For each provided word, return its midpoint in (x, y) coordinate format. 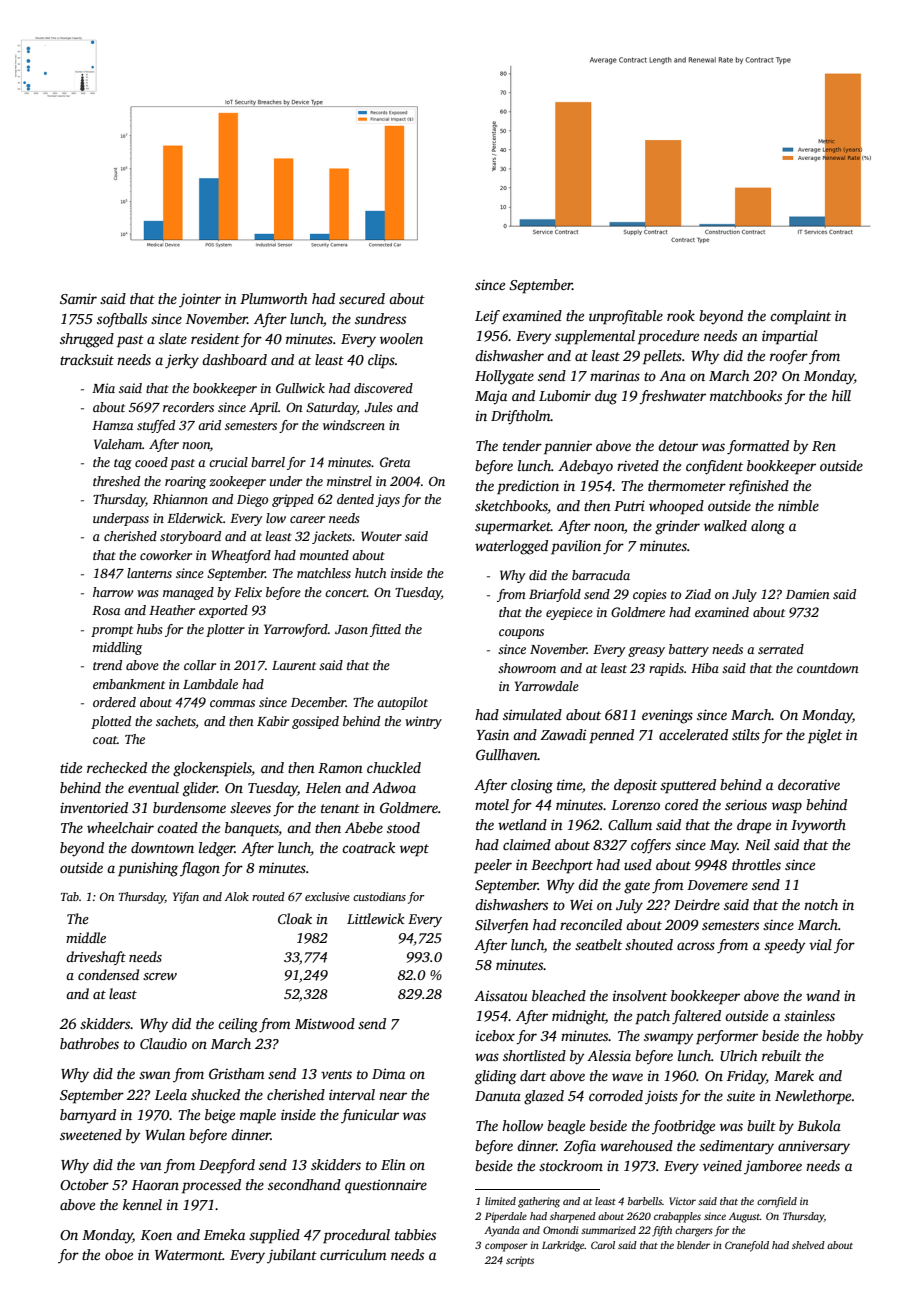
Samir (78, 298)
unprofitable (626, 317)
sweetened (91, 1134)
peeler (493, 866)
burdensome (189, 807)
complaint (800, 317)
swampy (668, 1039)
